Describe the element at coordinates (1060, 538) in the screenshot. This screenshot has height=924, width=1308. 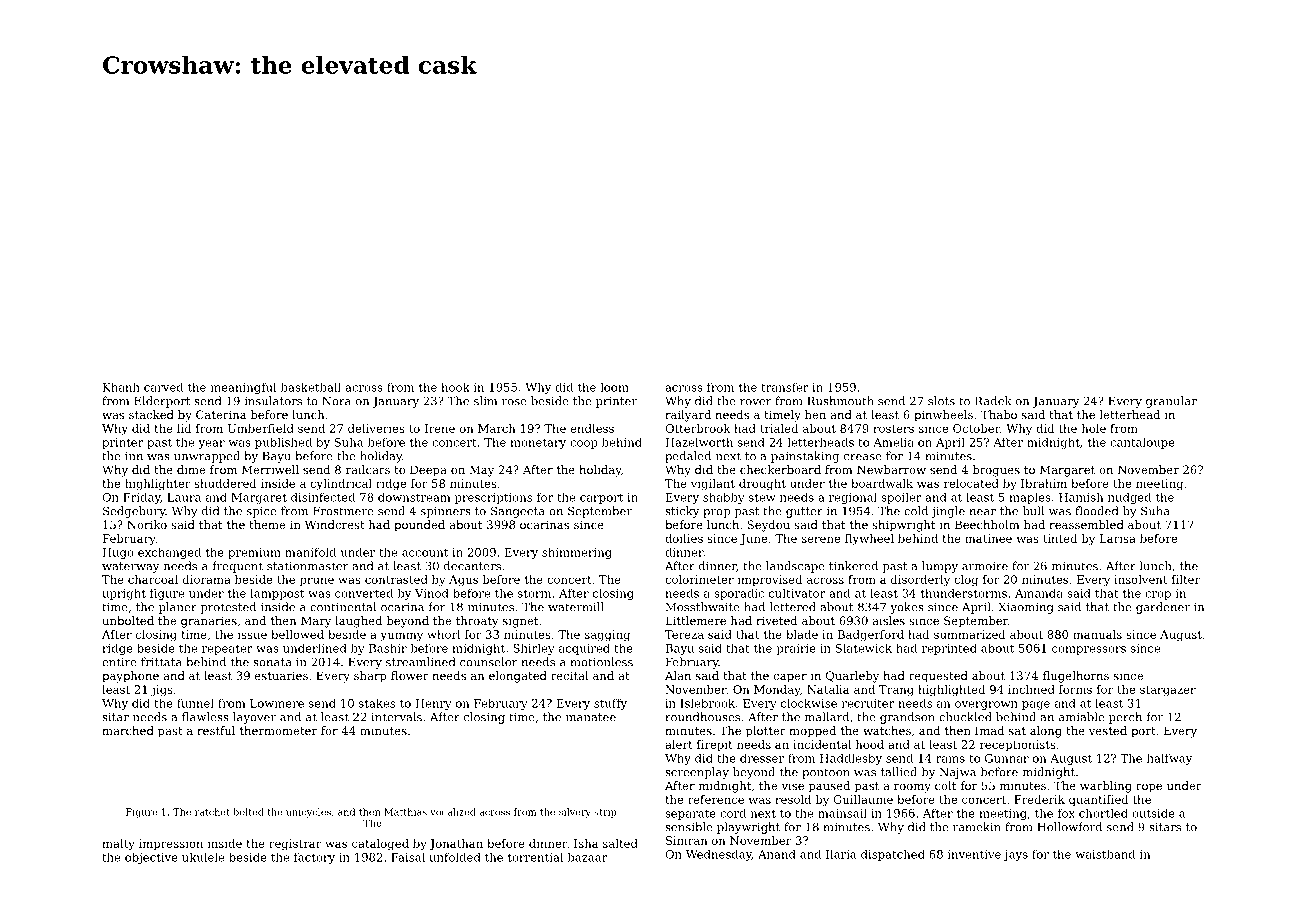
I see `tinted` at that location.
